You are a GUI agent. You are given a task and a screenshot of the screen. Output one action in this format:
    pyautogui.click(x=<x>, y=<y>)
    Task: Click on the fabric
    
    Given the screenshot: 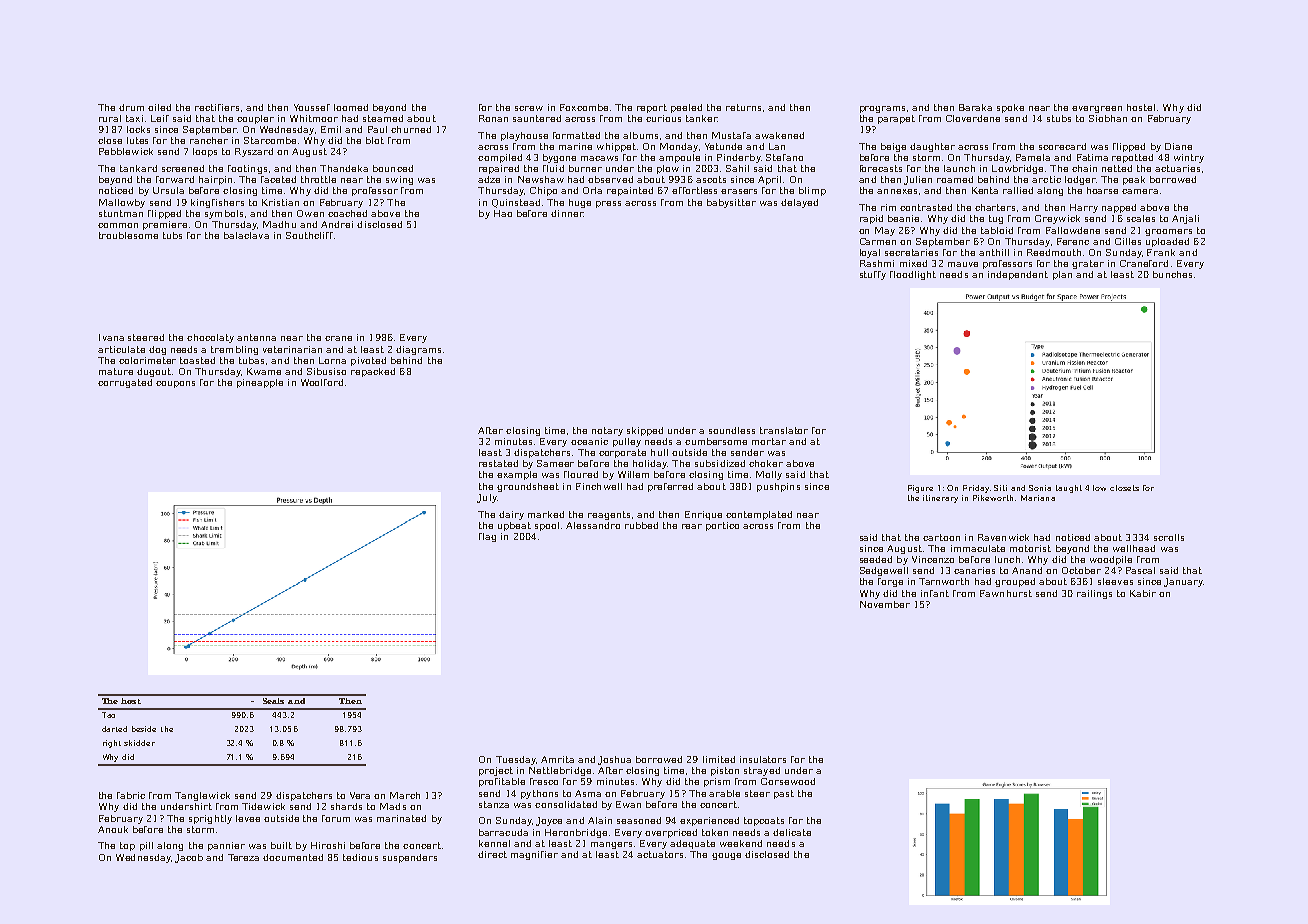 What is the action you would take?
    pyautogui.click(x=131, y=795)
